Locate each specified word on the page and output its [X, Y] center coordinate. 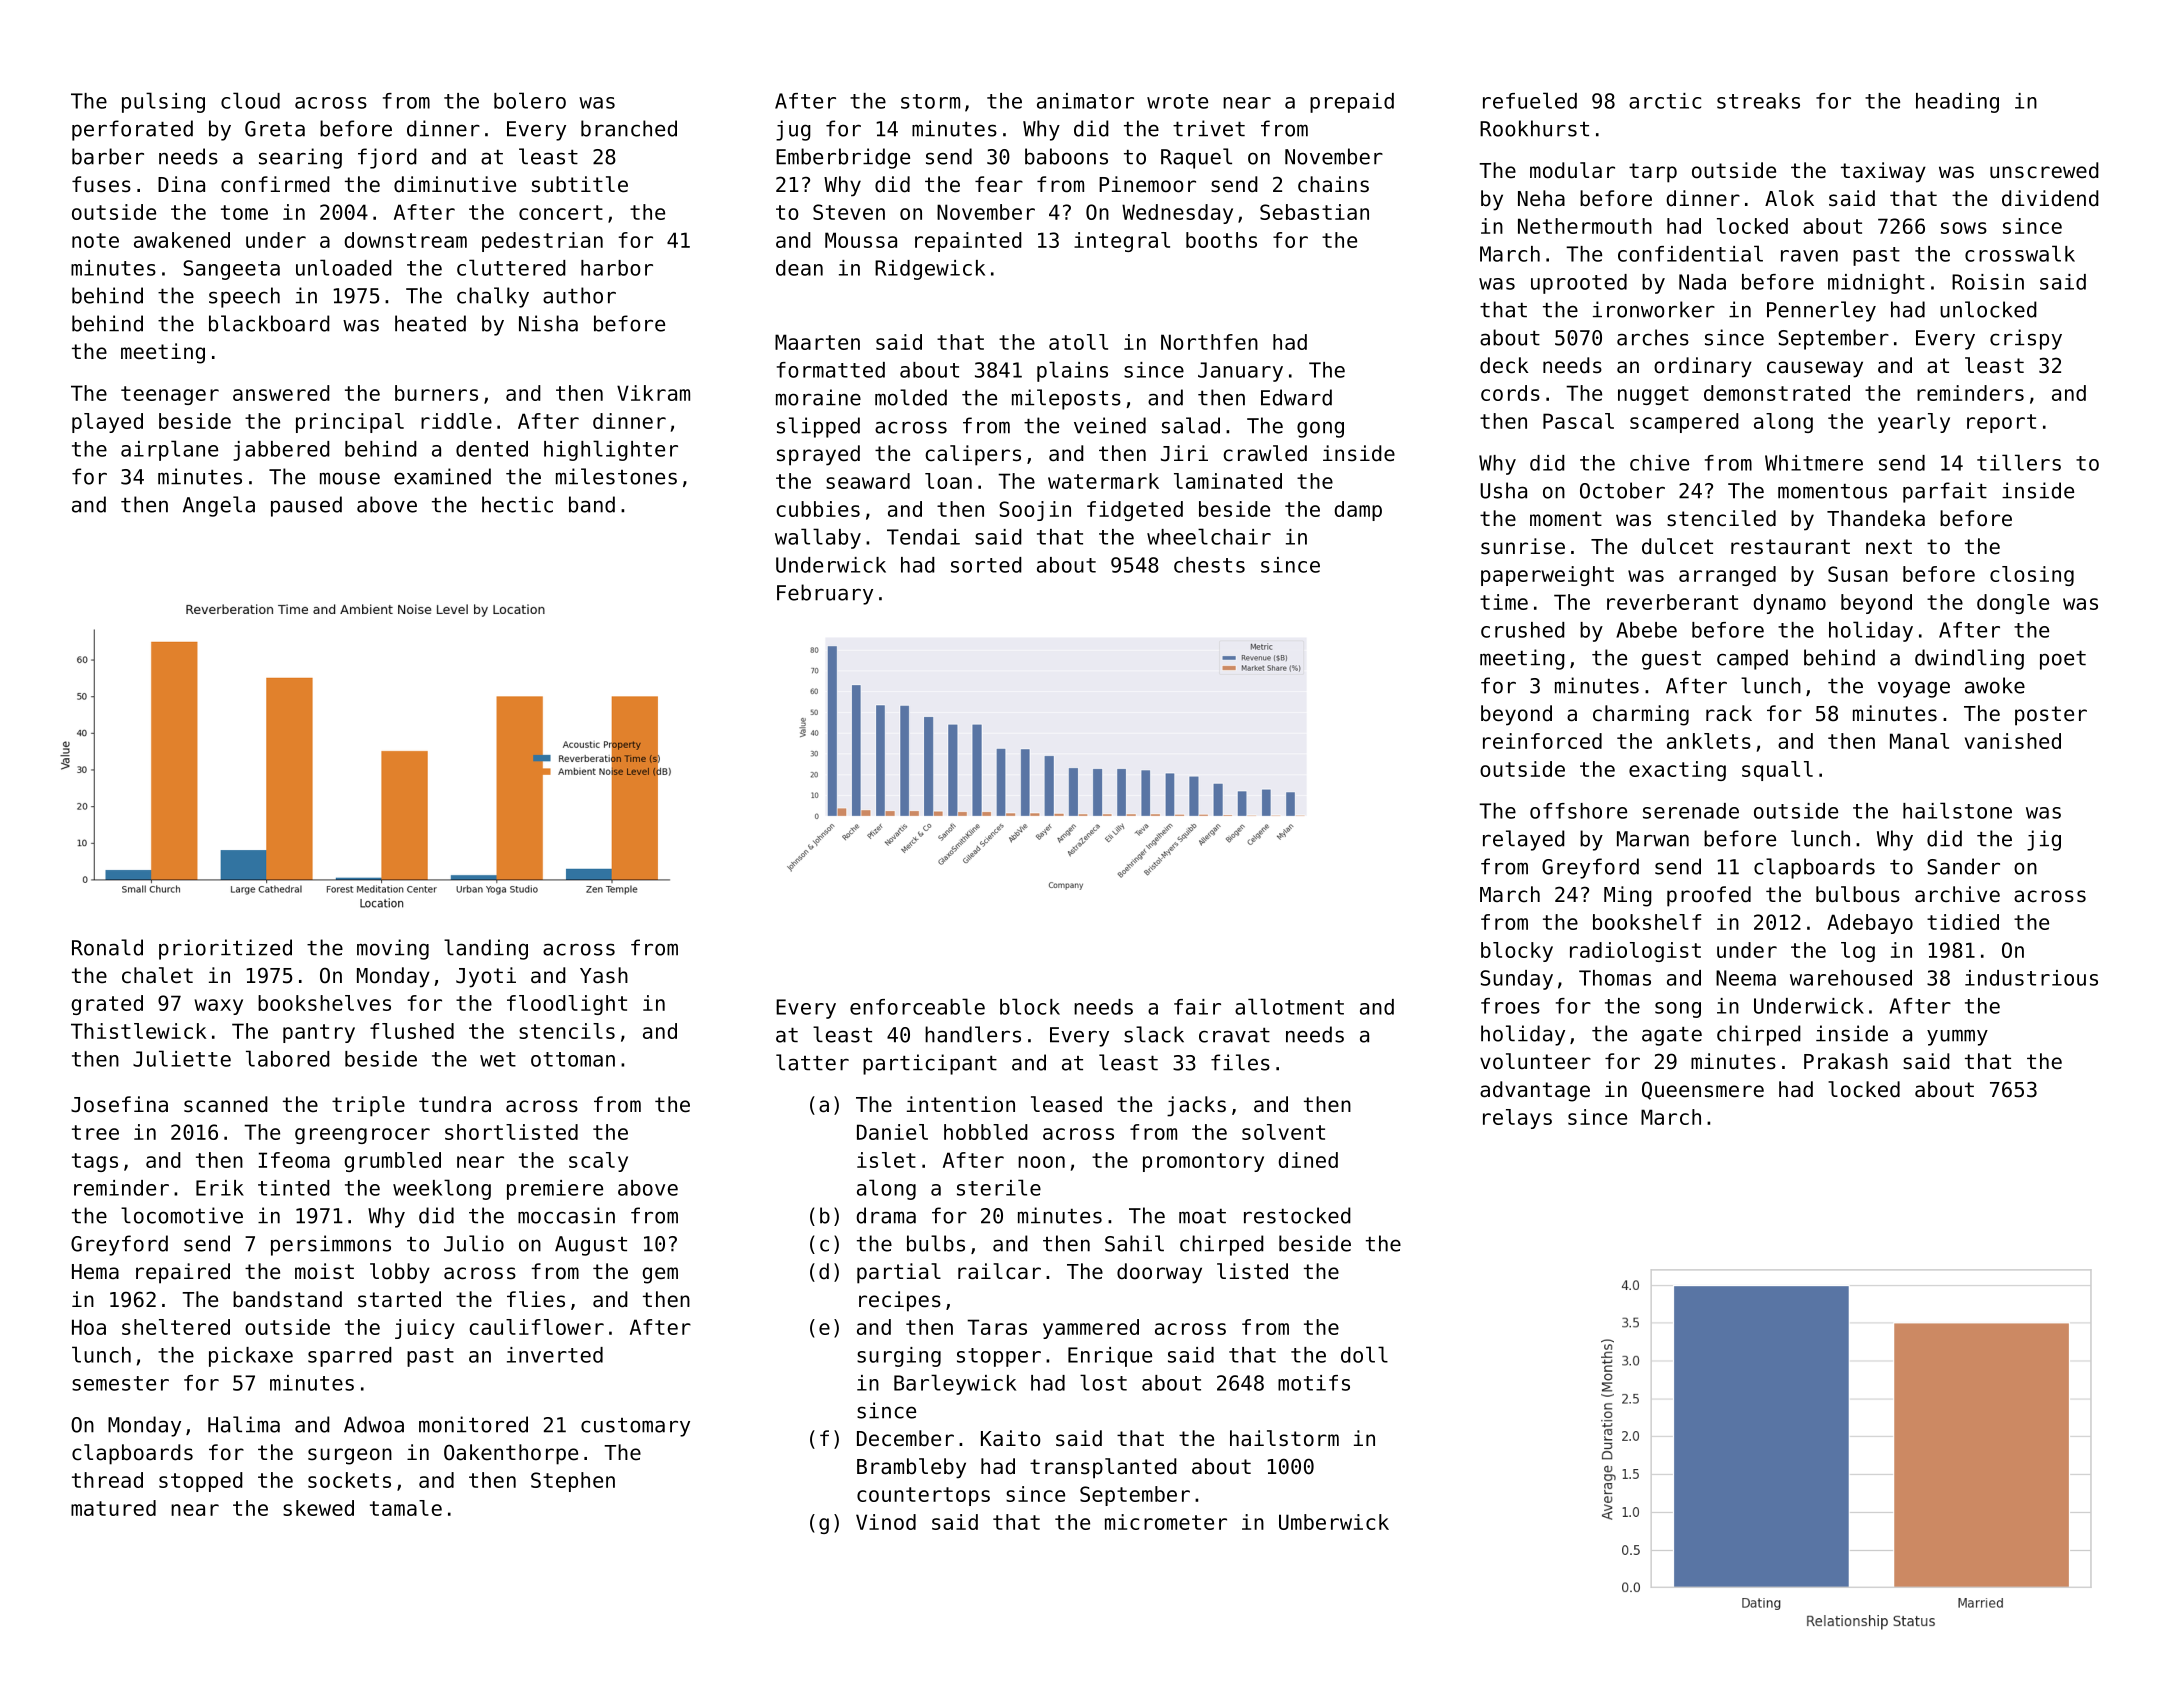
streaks [1758, 101]
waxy [218, 1007]
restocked [1297, 1215]
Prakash [1846, 1061]
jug [793, 130]
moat [1202, 1216]
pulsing [163, 102]
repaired [183, 1273]
